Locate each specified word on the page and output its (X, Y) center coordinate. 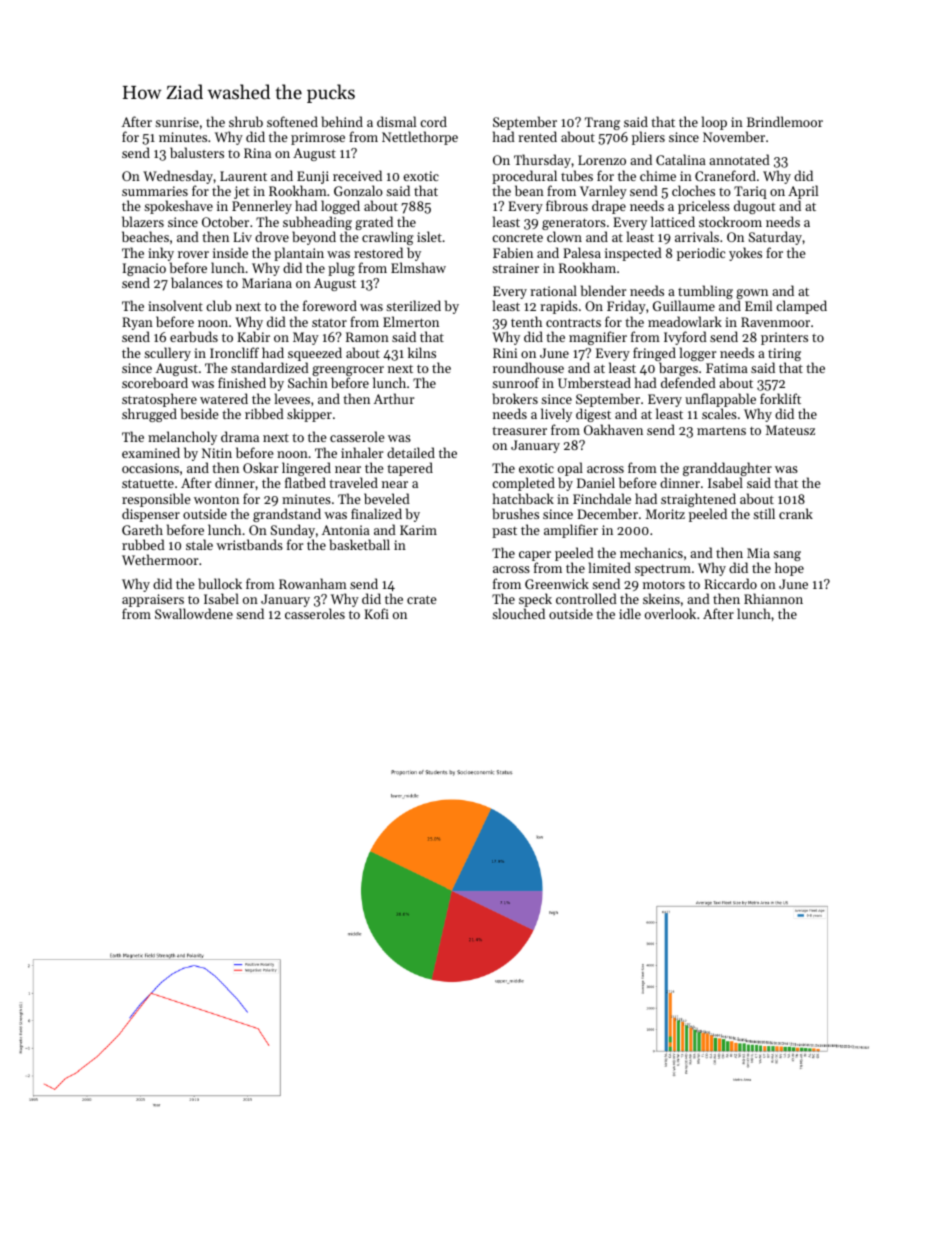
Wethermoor (160, 559)
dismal (396, 121)
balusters (197, 152)
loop (714, 123)
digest (593, 415)
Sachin (308, 383)
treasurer (519, 430)
